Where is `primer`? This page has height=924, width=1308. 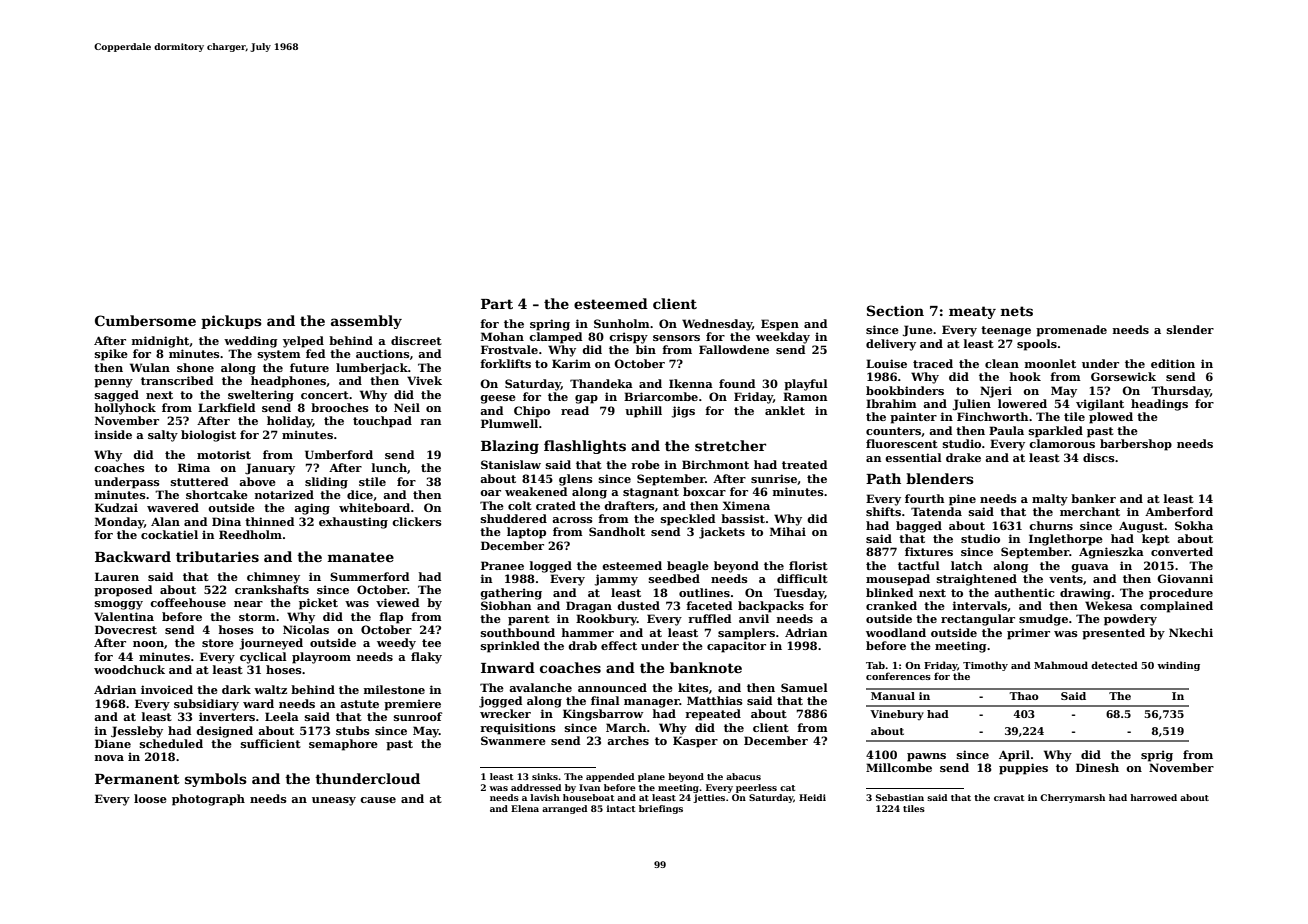 primer is located at coordinates (1028, 634).
